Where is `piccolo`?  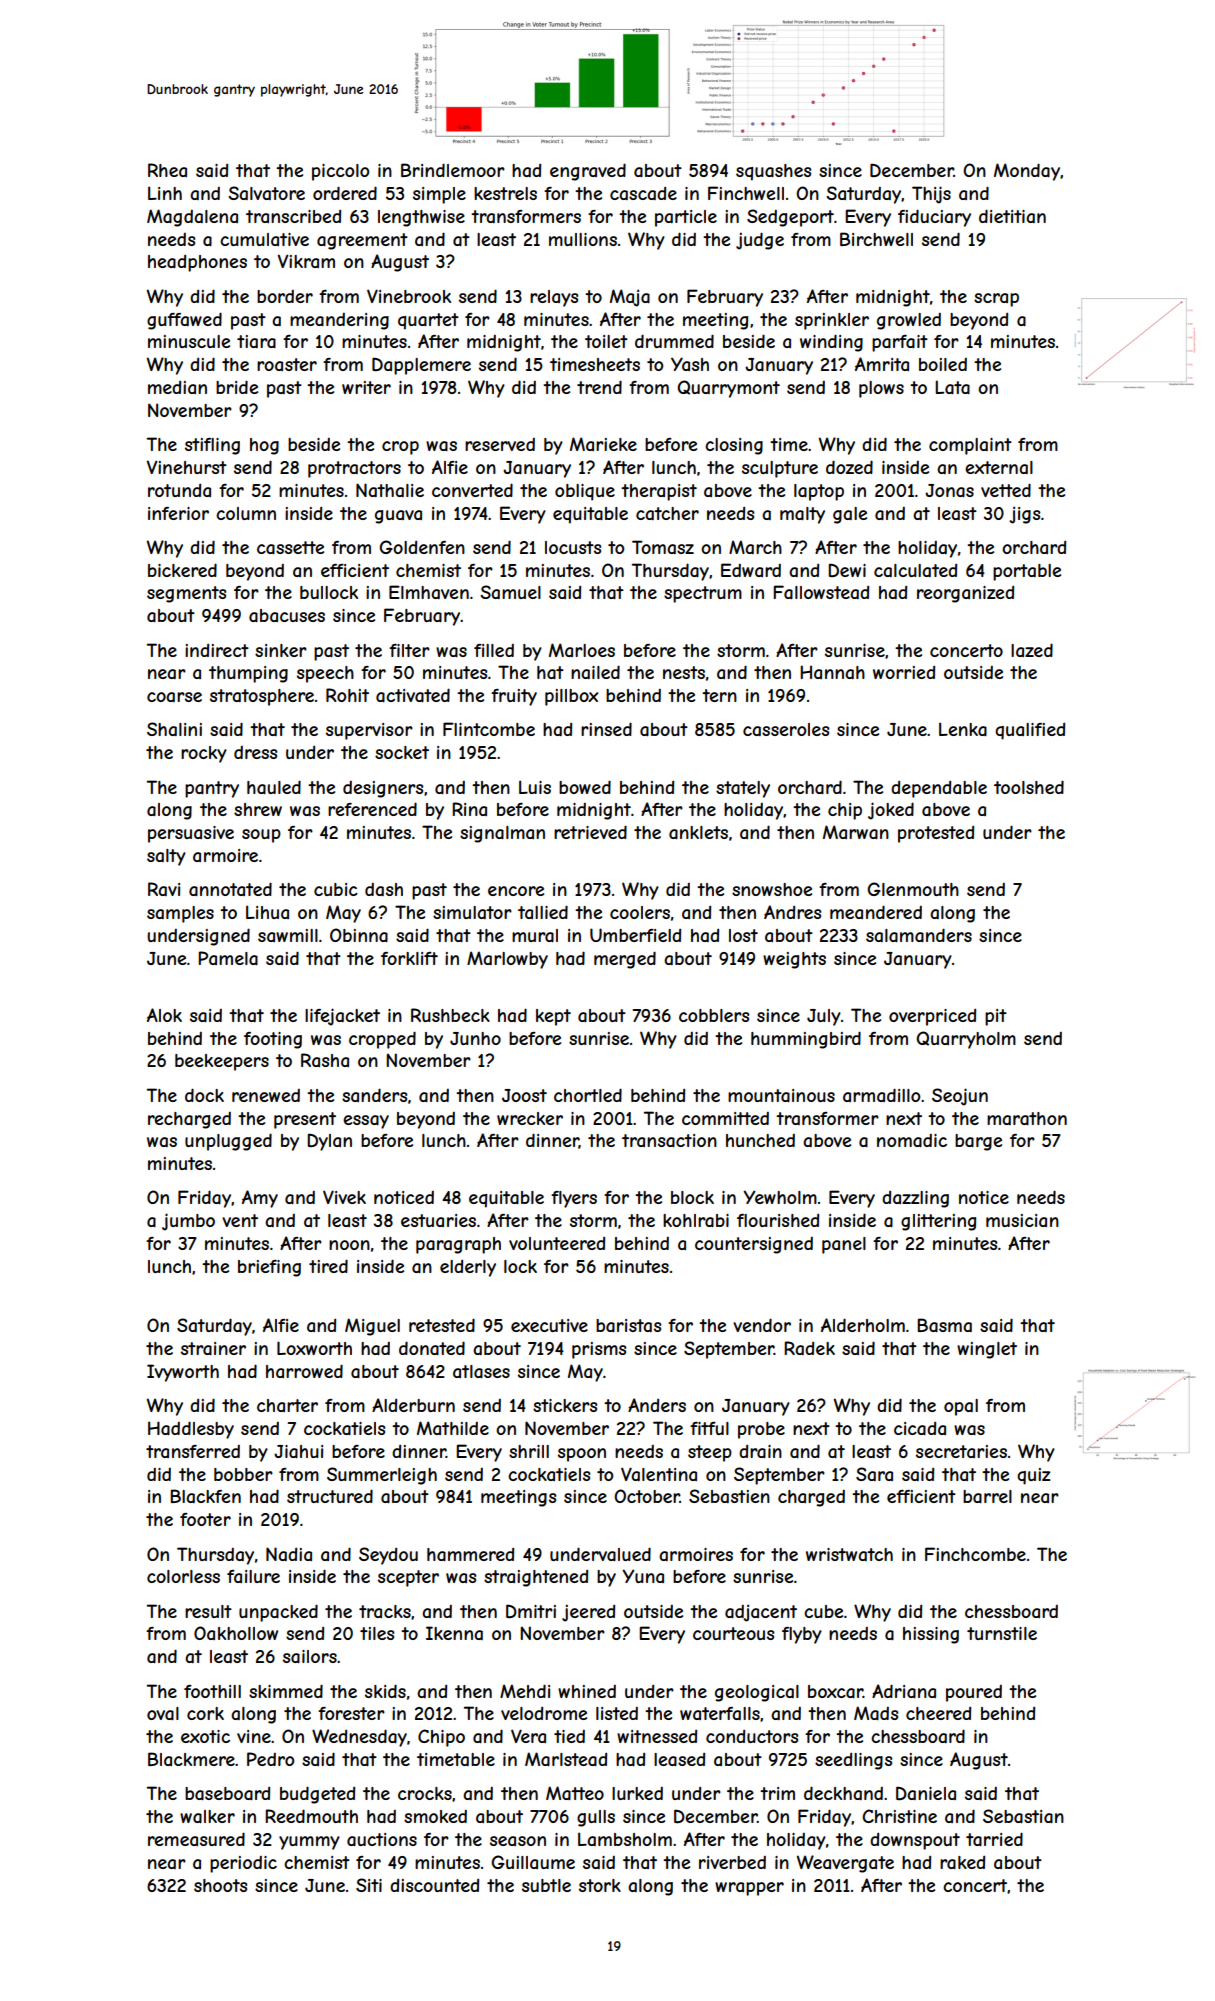 piccolo is located at coordinates (340, 172).
